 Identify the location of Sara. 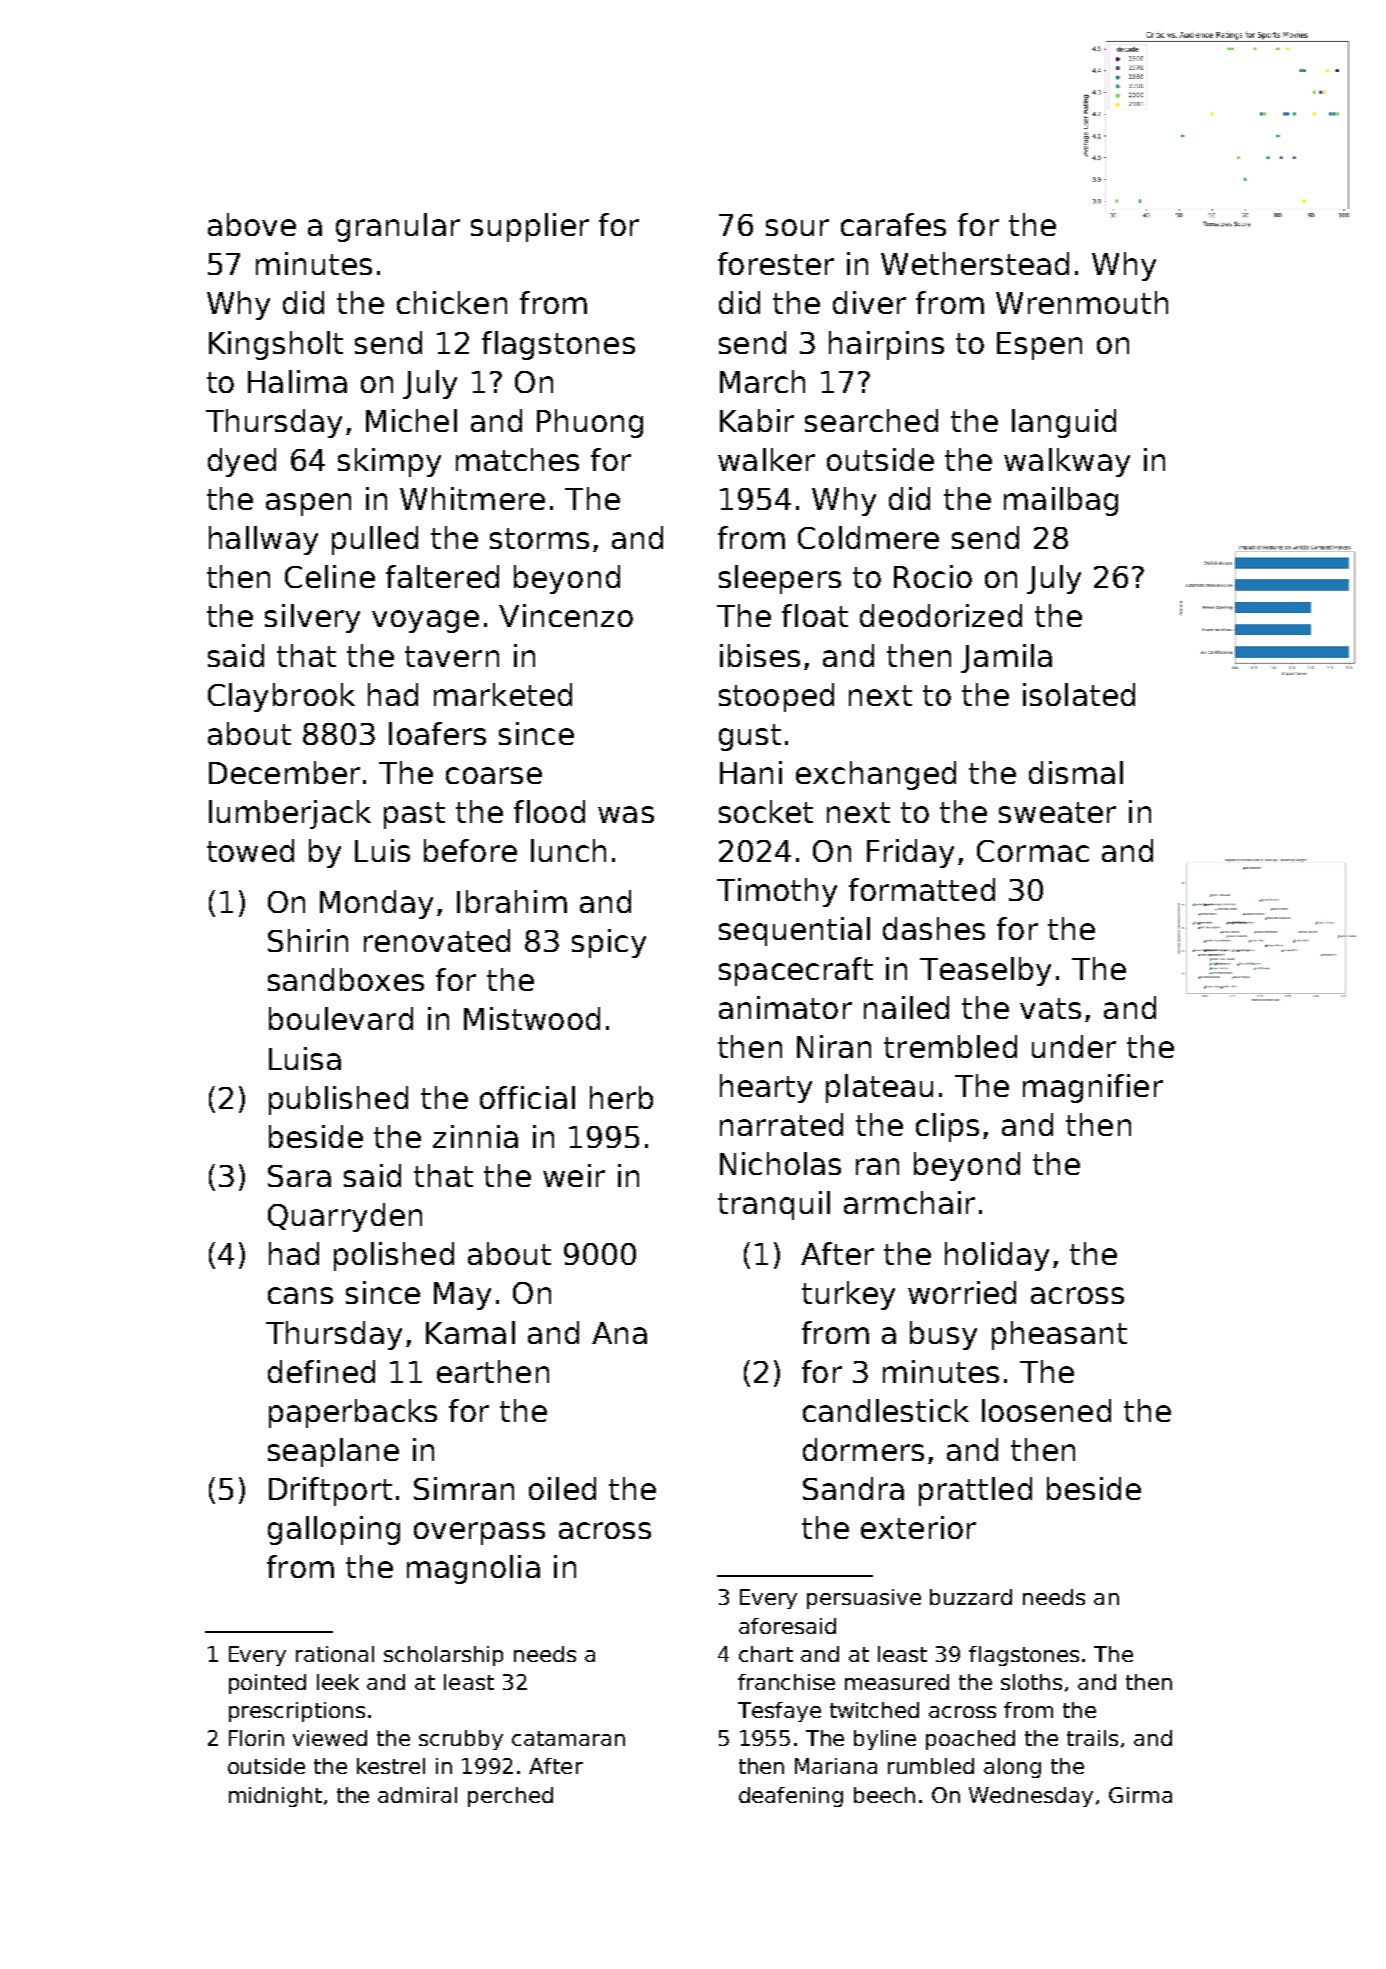
(299, 1176).
